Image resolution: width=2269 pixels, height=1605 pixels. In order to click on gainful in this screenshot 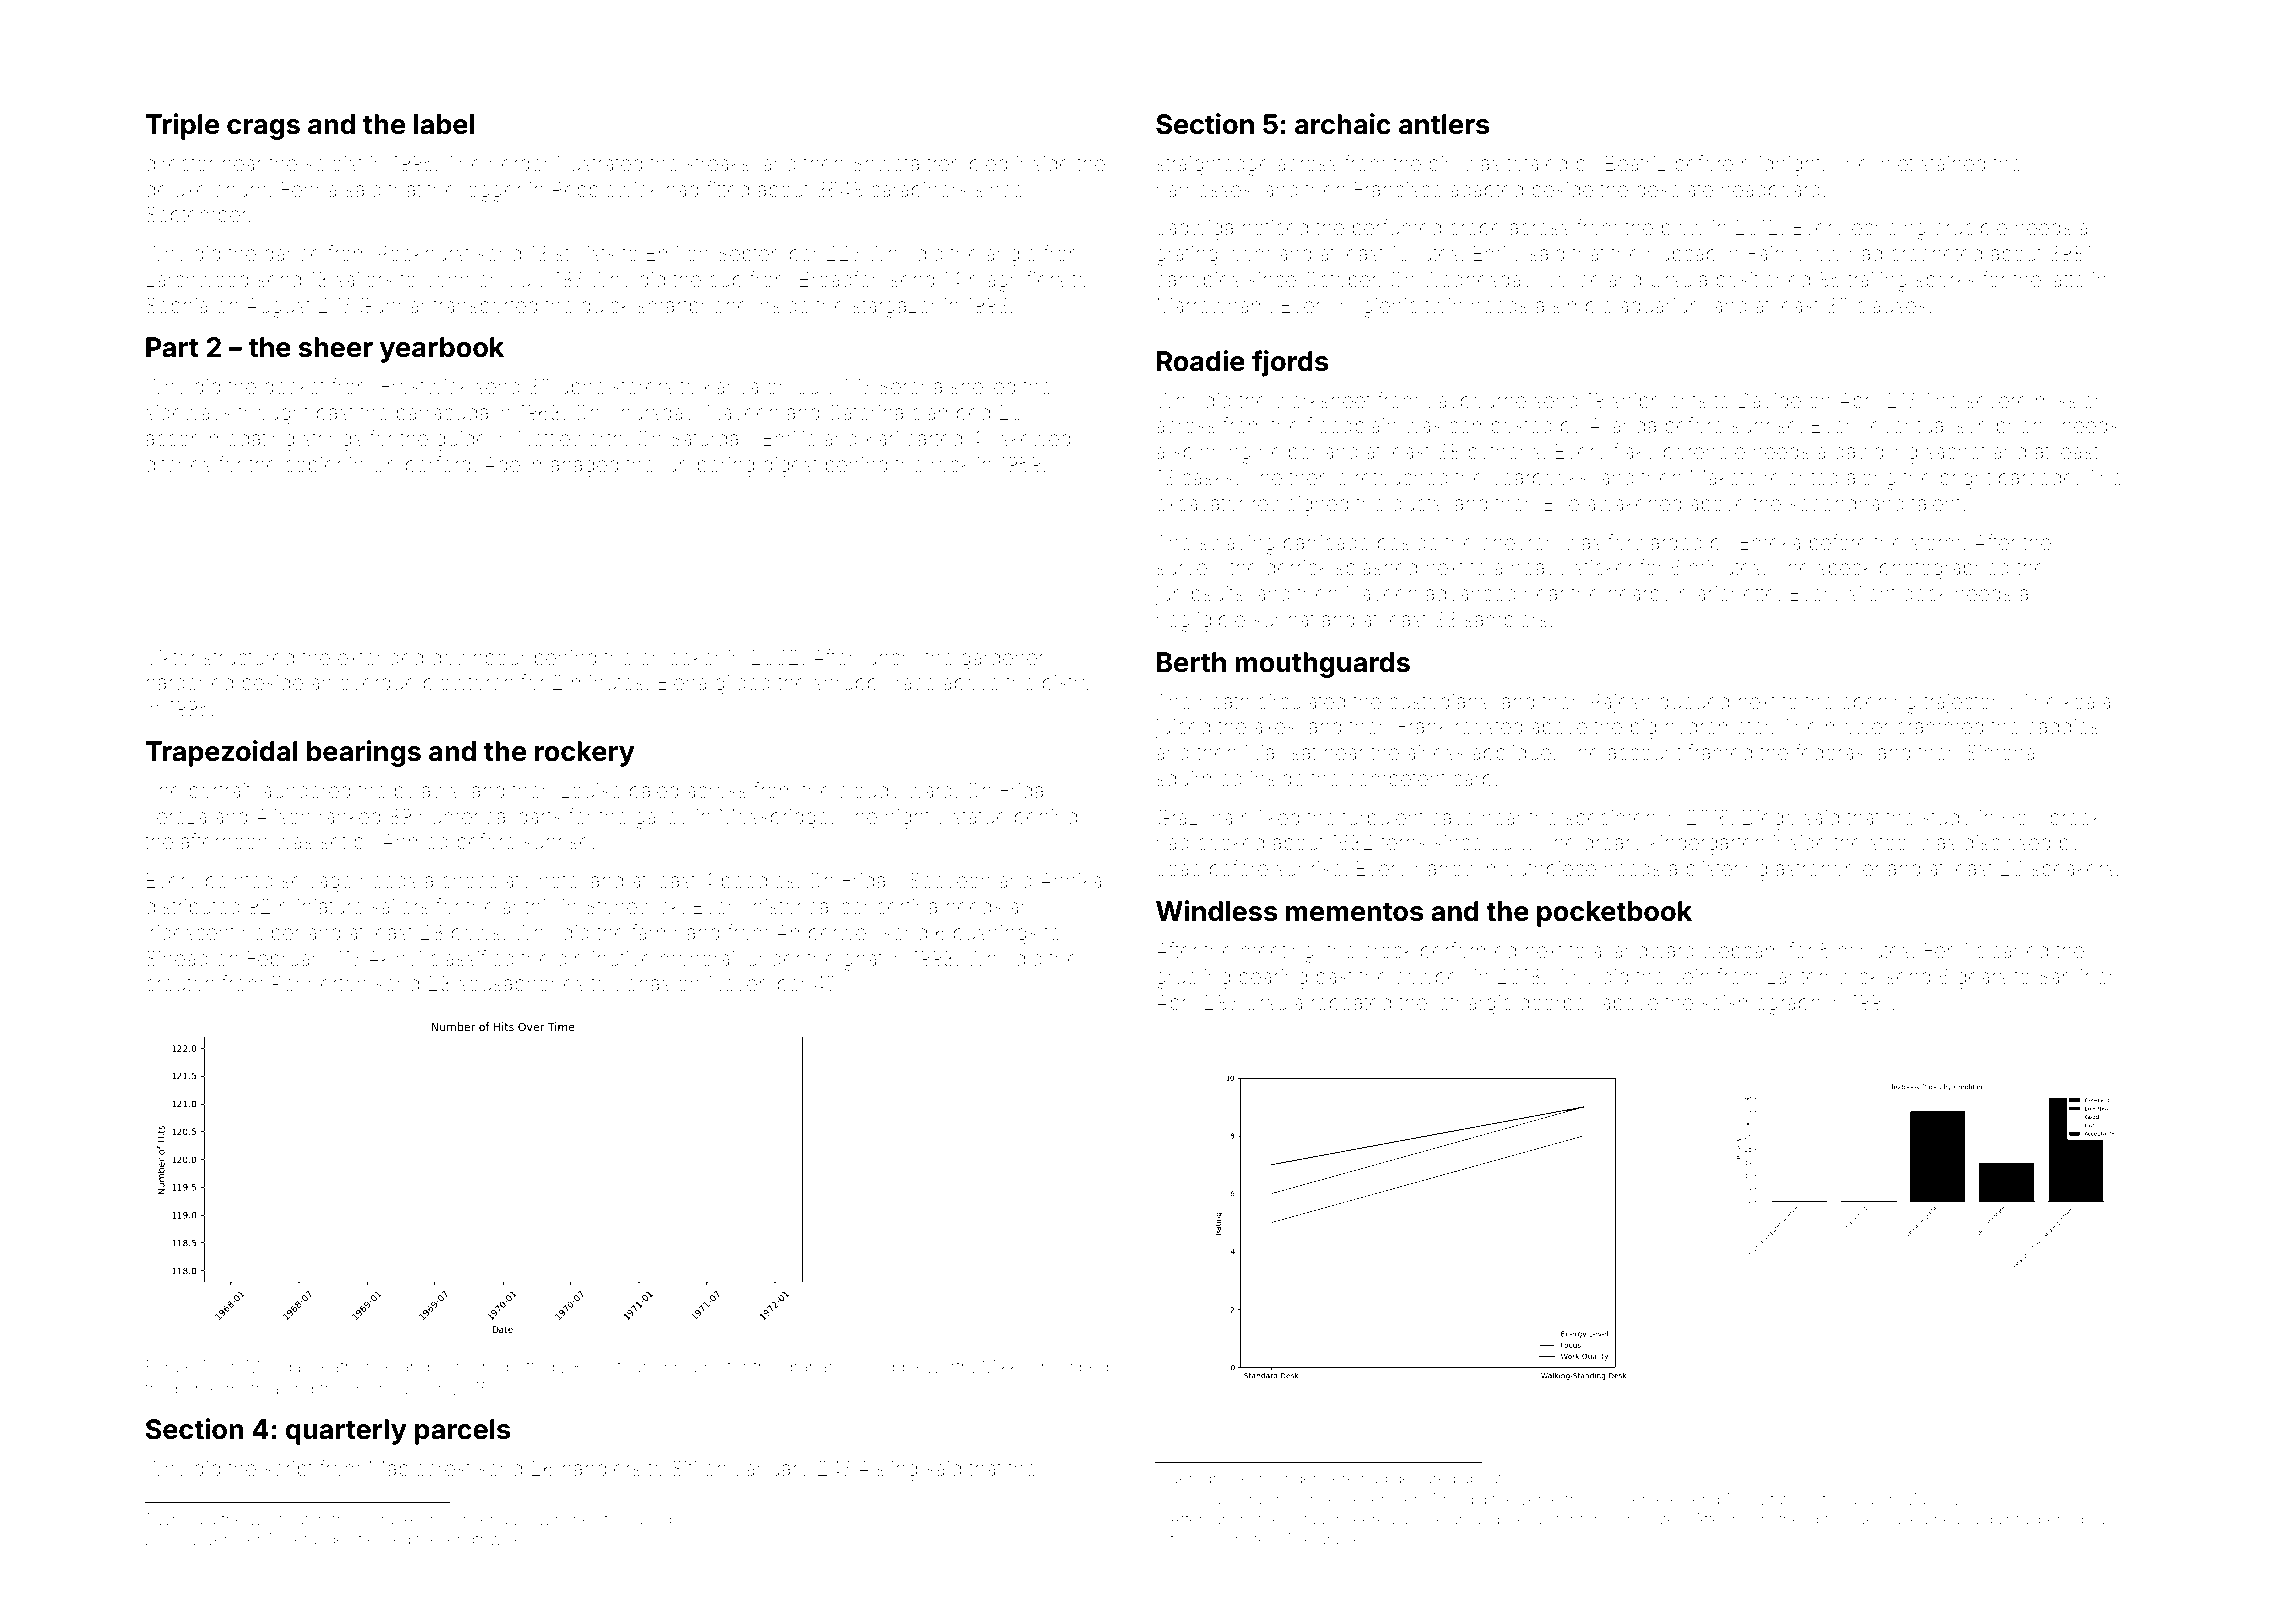, I will do `click(2008, 1520)`.
